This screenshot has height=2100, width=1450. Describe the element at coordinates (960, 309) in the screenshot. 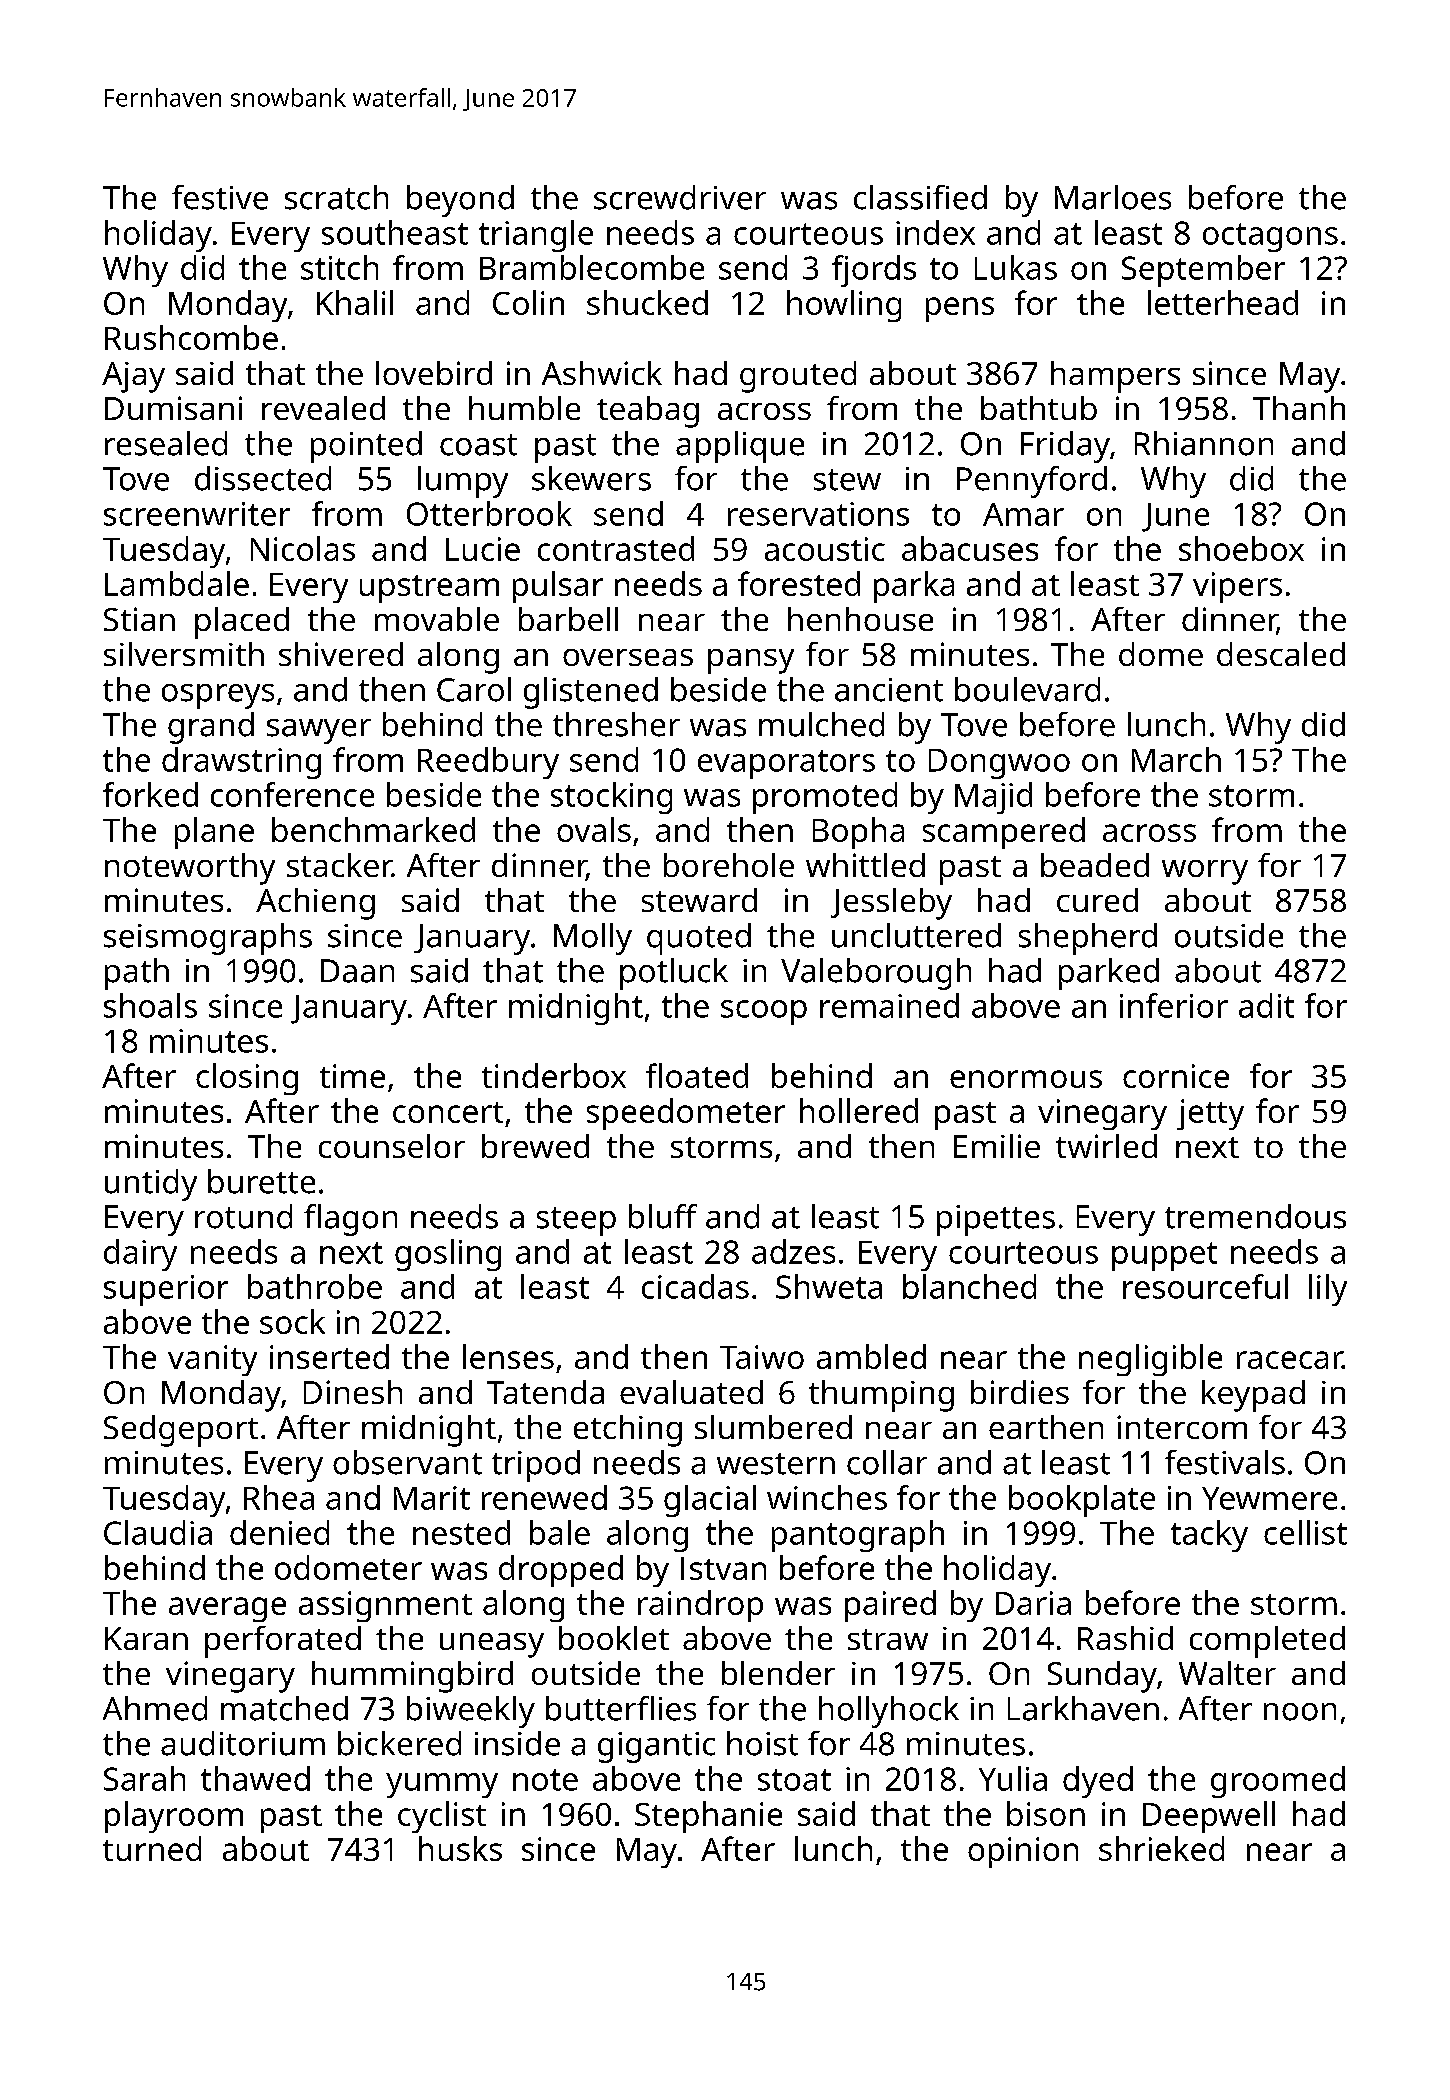

I see `pens` at that location.
